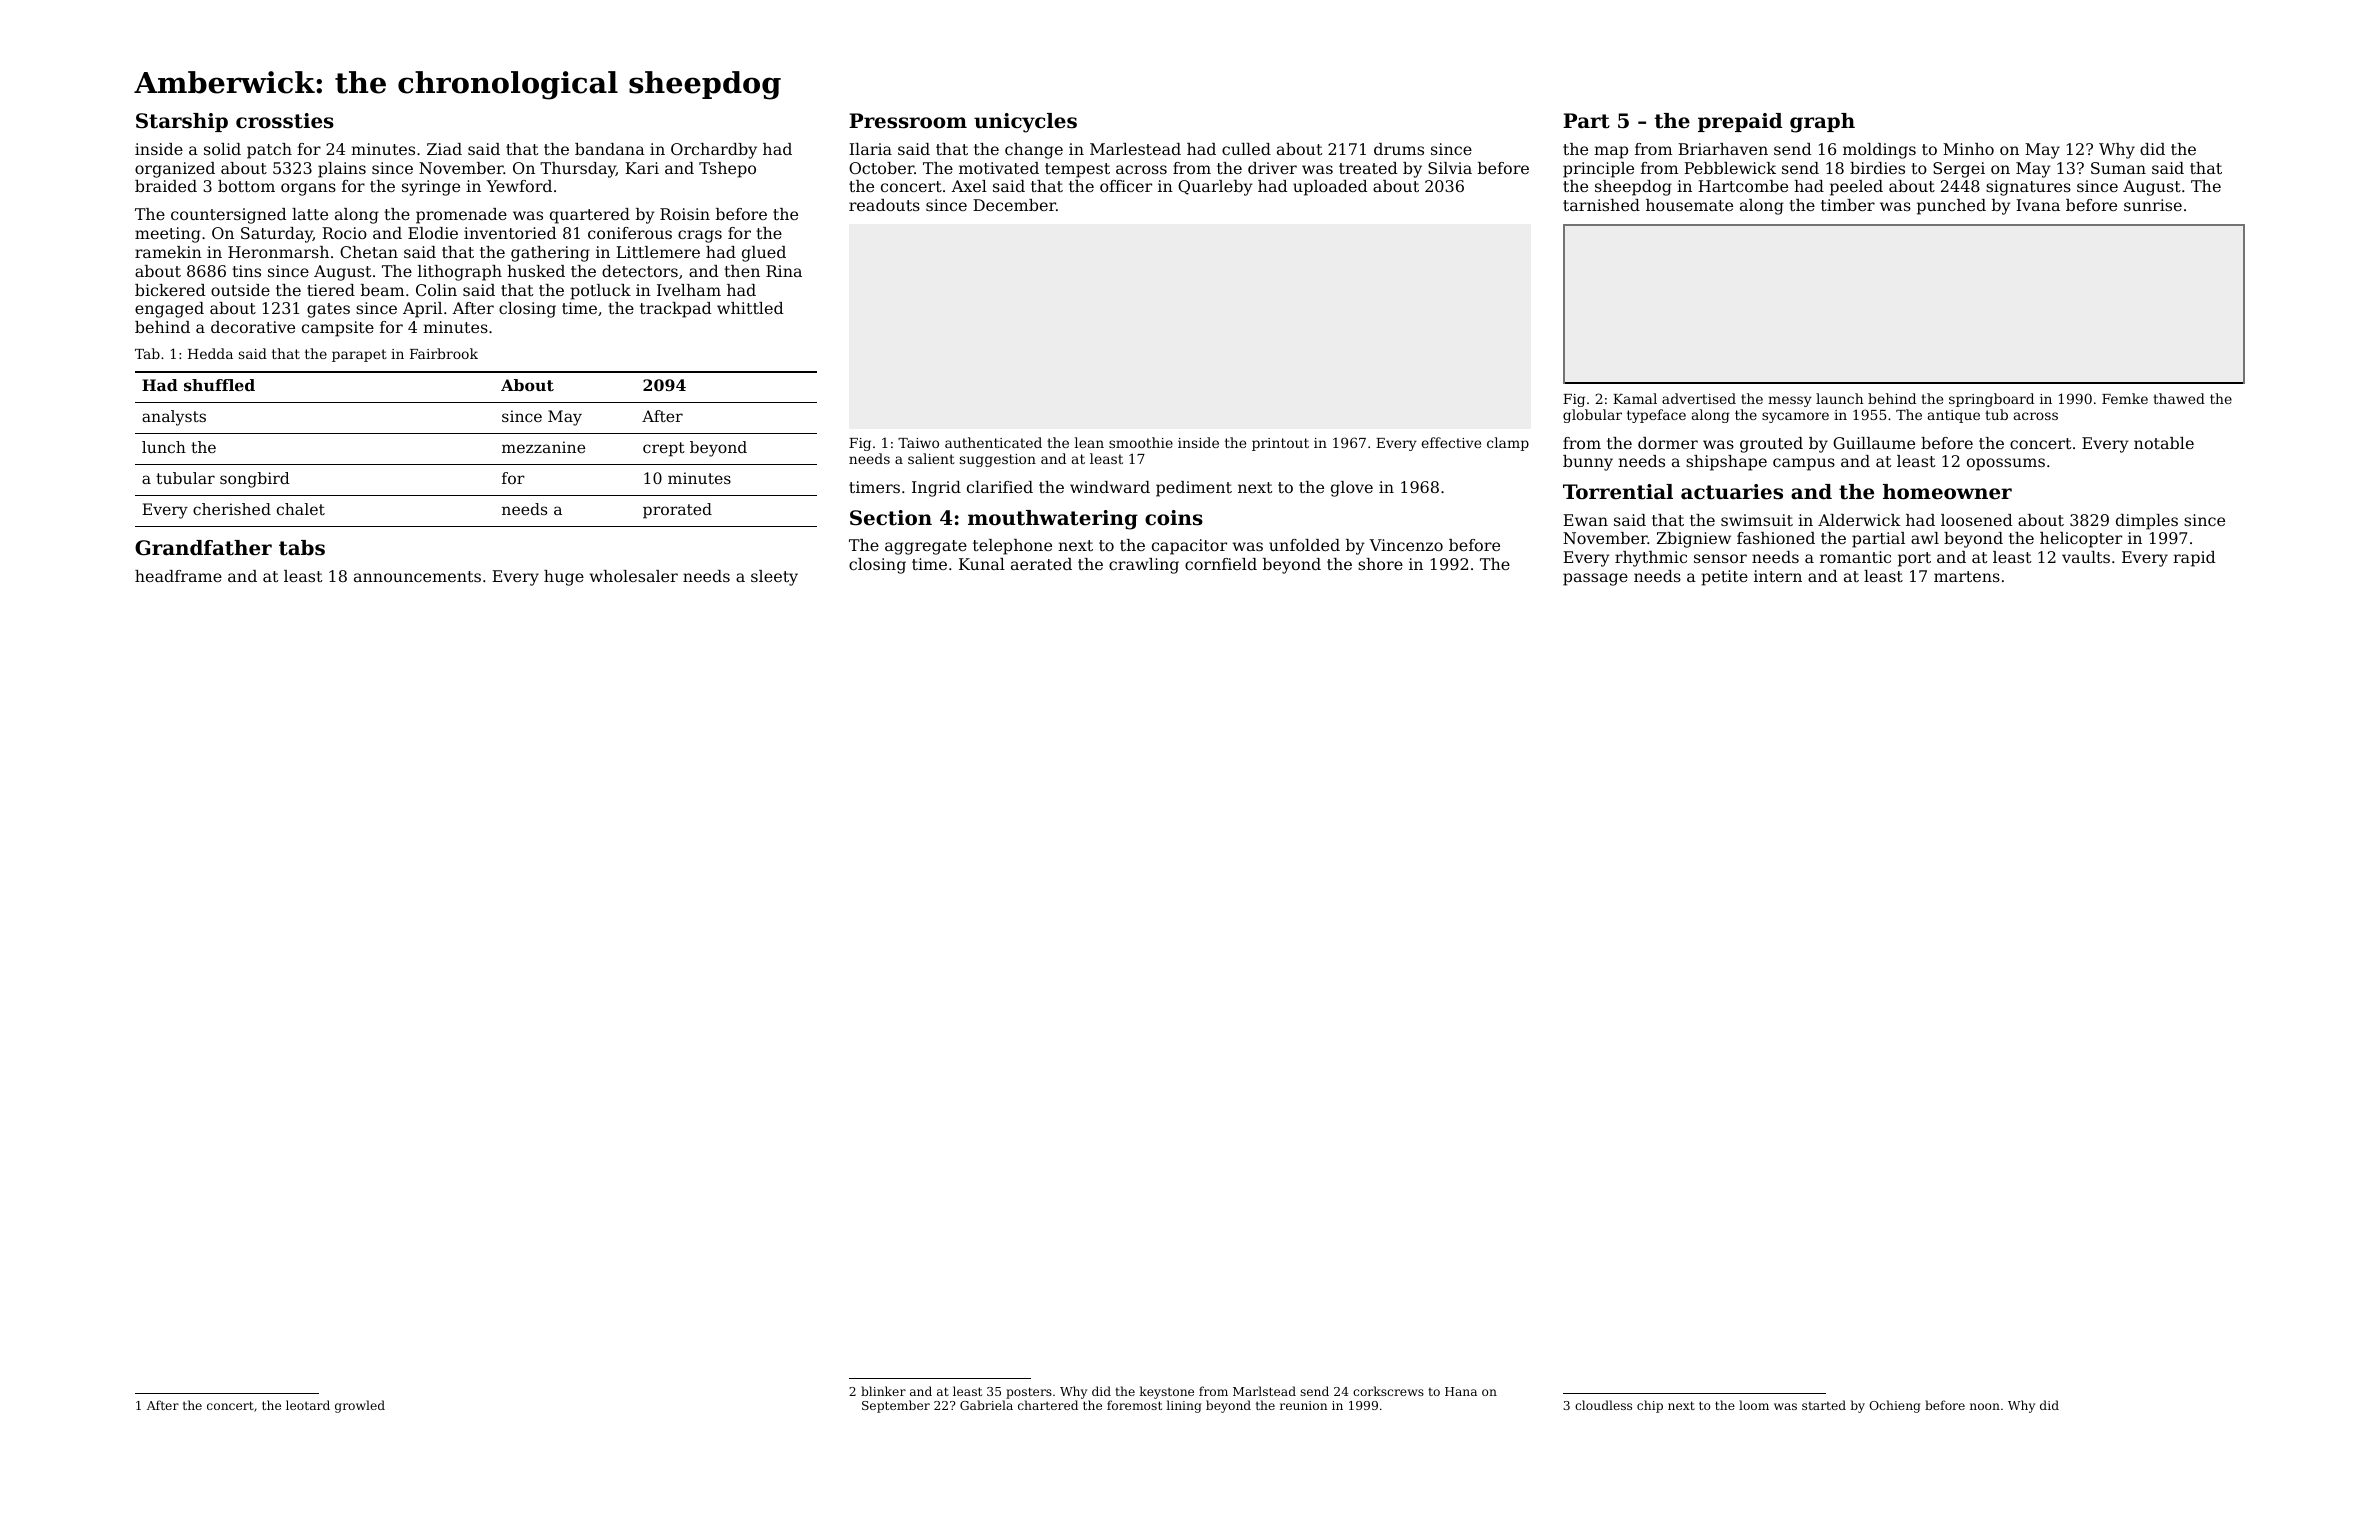 Image resolution: width=2380 pixels, height=1540 pixels. What do you see at coordinates (1014, 205) in the image?
I see `December` at bounding box center [1014, 205].
